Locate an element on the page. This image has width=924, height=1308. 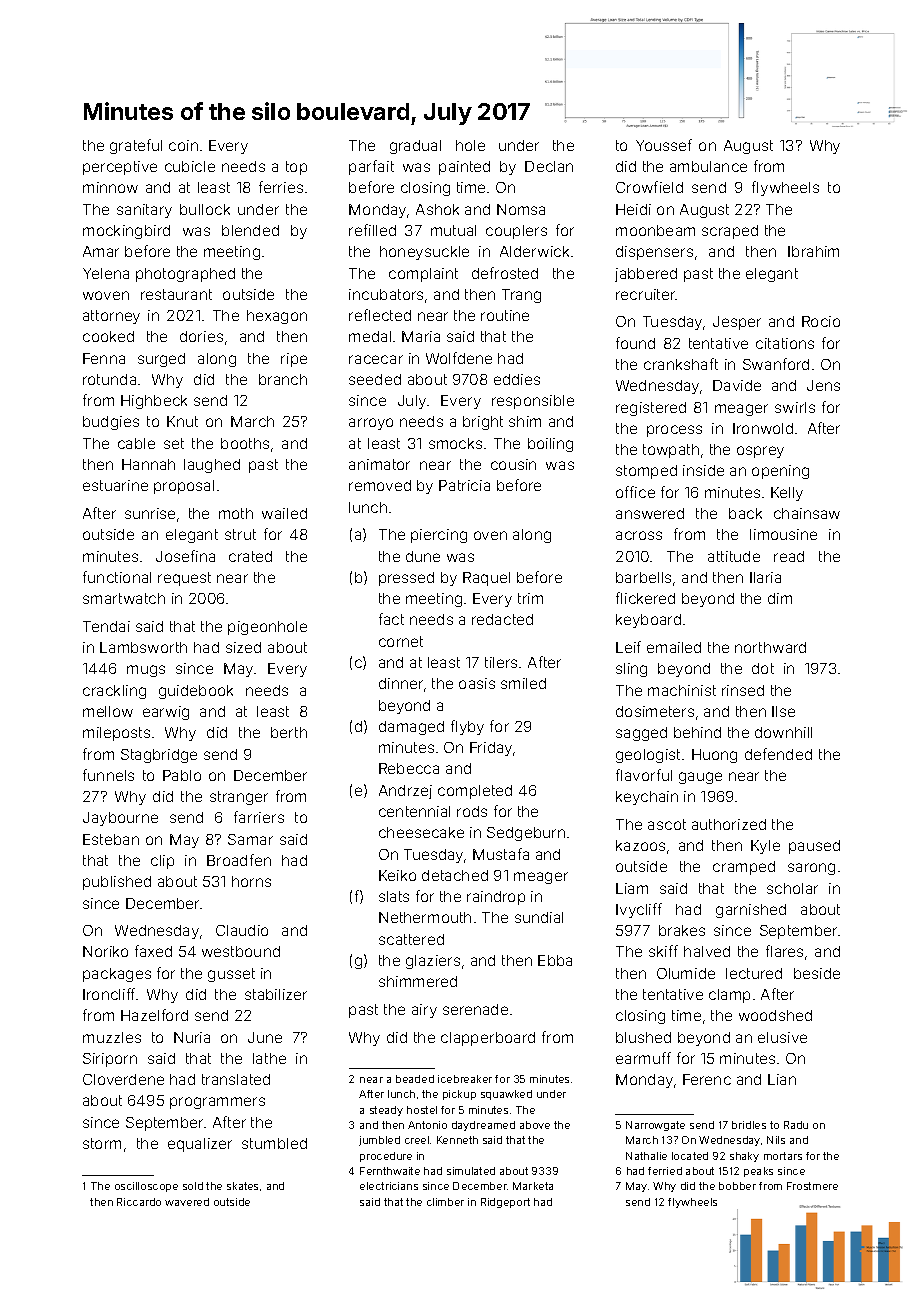
Josefina is located at coordinates (185, 556).
